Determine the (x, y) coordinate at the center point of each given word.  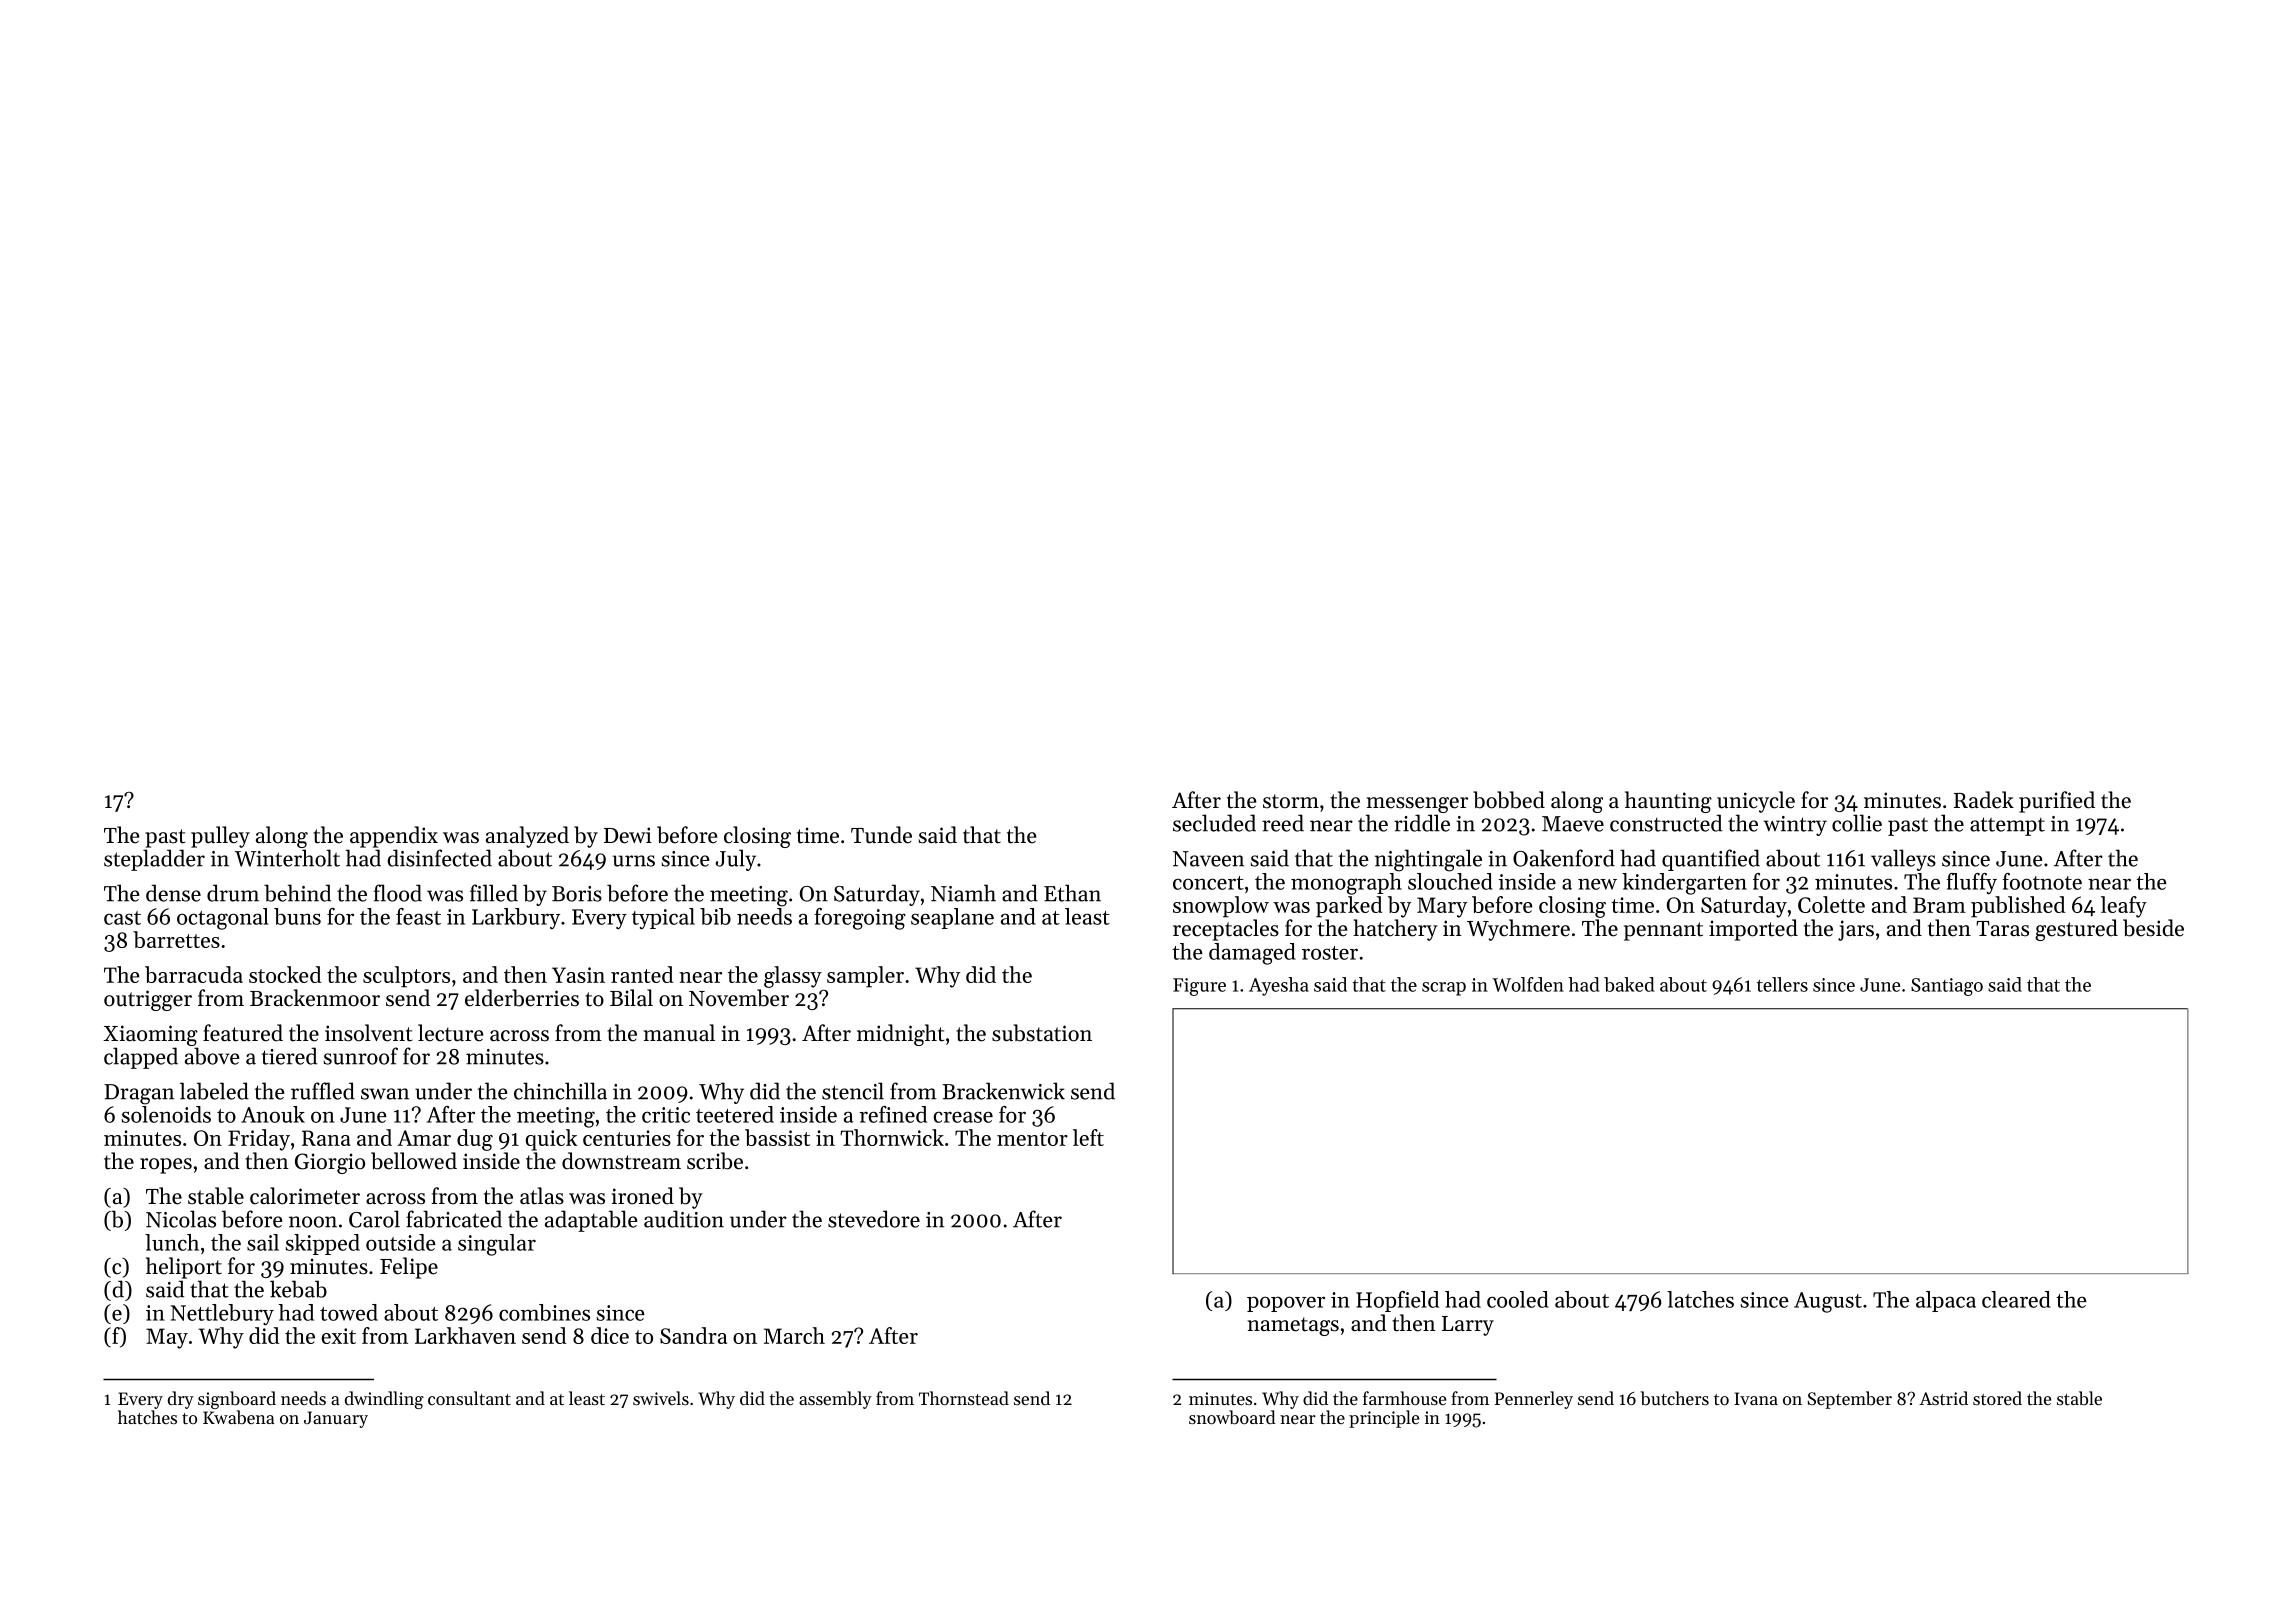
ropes (166, 1166)
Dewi (628, 835)
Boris (577, 894)
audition (684, 1219)
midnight (900, 1035)
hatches (147, 1417)
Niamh (963, 893)
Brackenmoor (315, 998)
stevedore (874, 1219)
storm (1291, 801)
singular (497, 1245)
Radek (1984, 800)
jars (1856, 930)
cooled (1518, 1299)
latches (1700, 1299)
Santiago (1947, 987)
